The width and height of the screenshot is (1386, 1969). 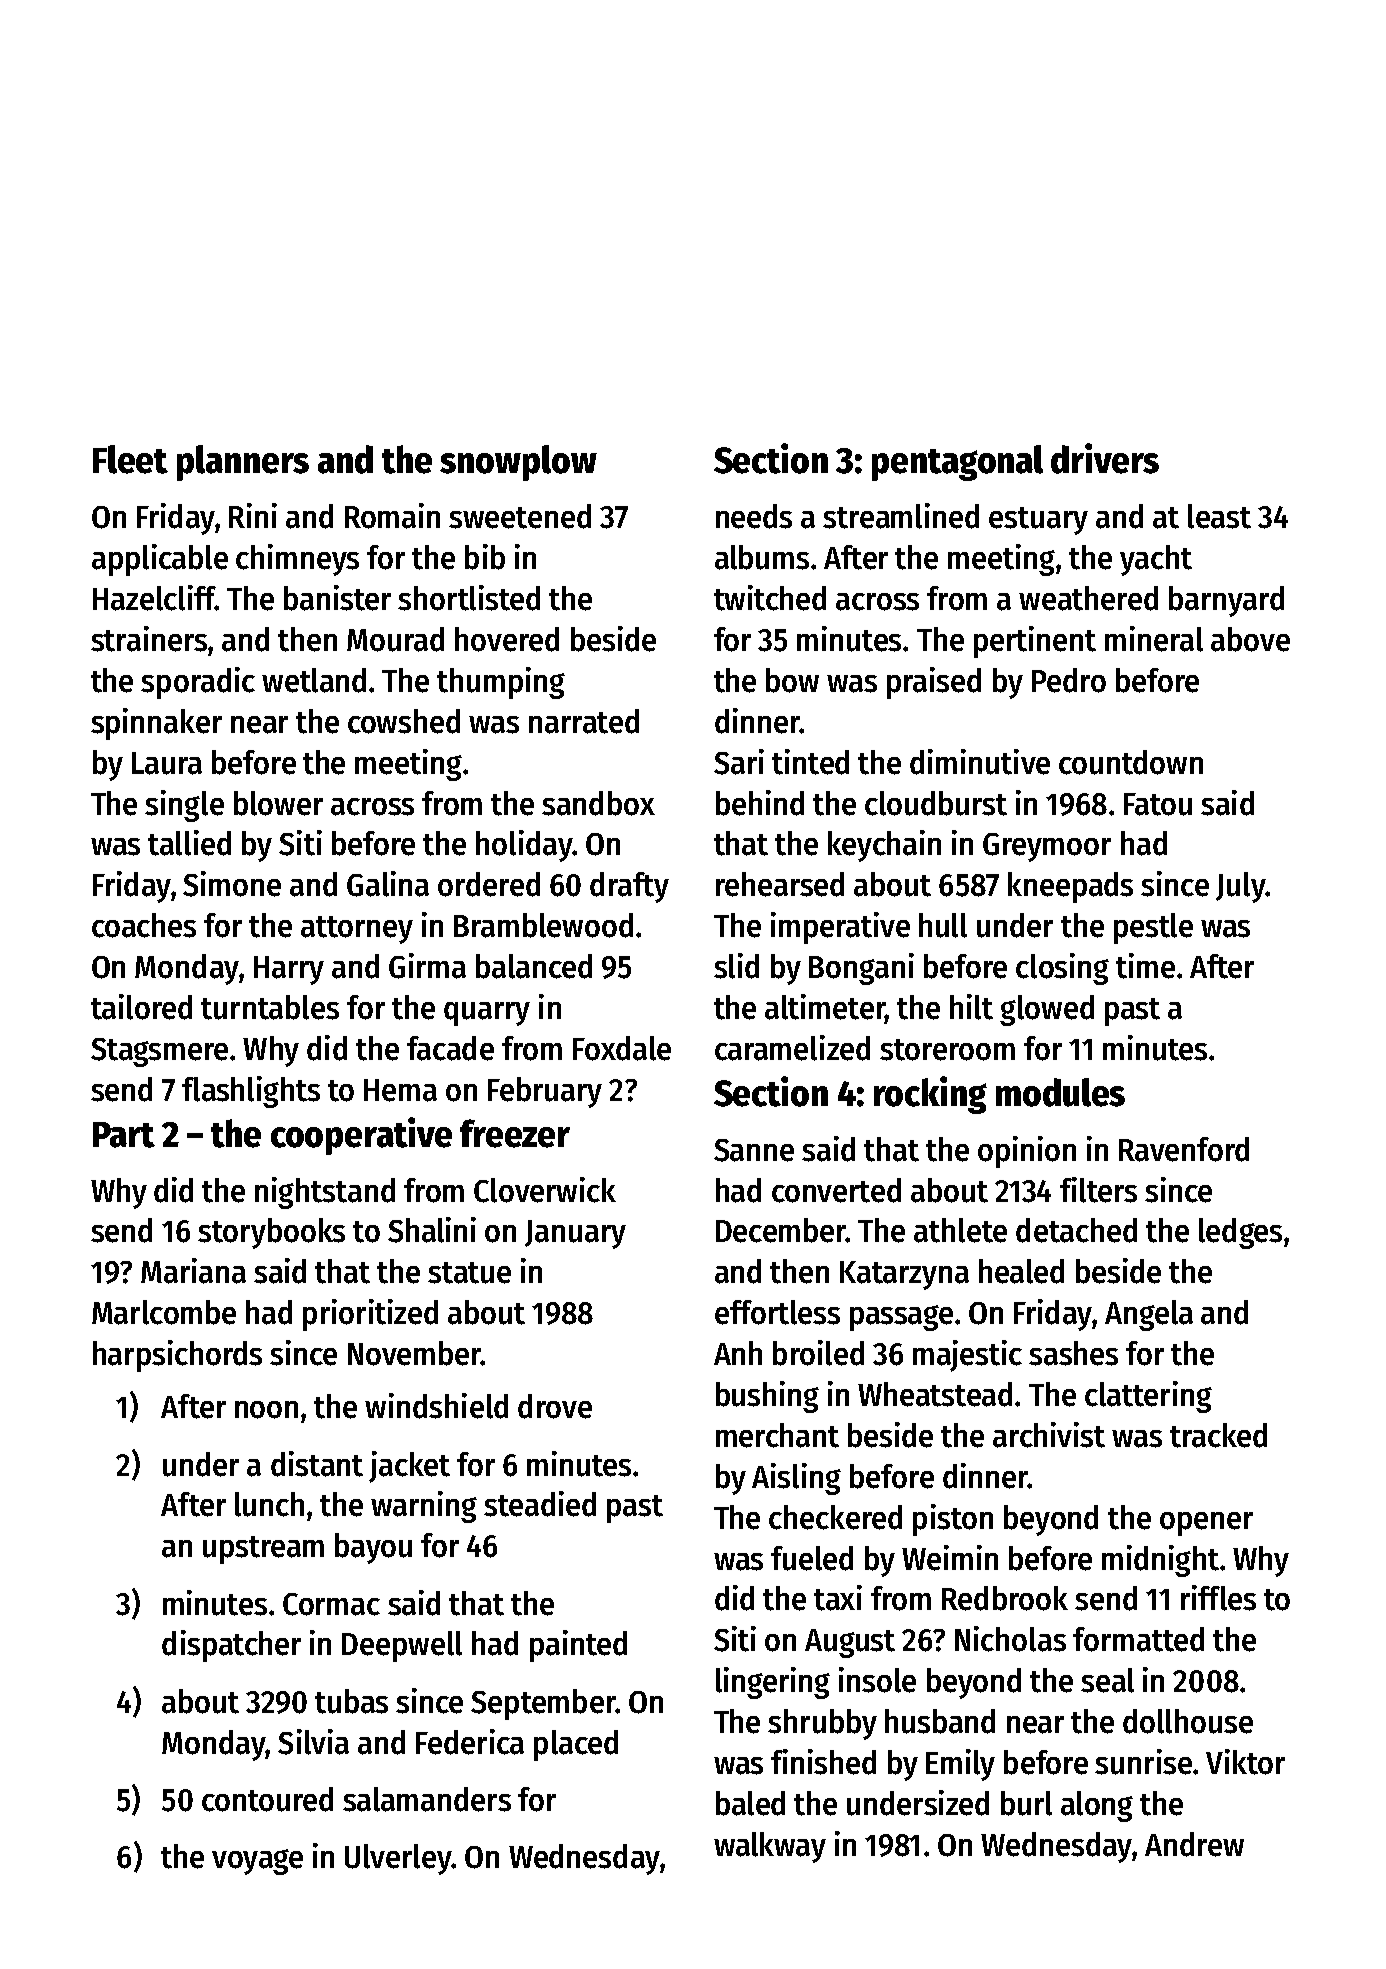 I want to click on drivers, so click(x=1105, y=458).
